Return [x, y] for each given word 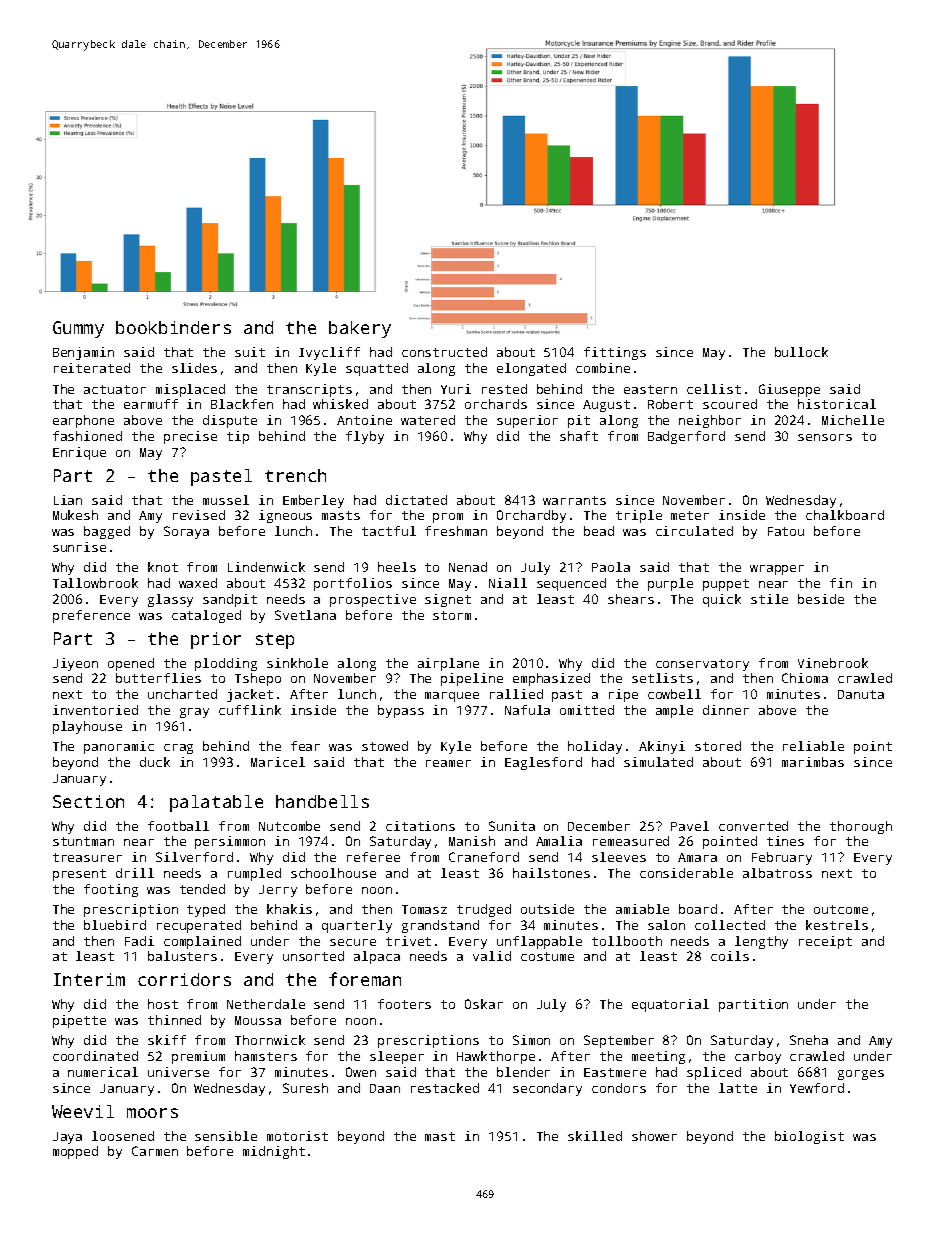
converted [753, 826]
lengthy [761, 942]
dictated [416, 500]
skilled [595, 1136]
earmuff [151, 404]
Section [88, 801]
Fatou [786, 531]
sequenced [571, 584]
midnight [274, 1152]
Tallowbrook [95, 583]
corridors [184, 979]
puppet [726, 585]
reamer [448, 763]
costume [547, 956]
